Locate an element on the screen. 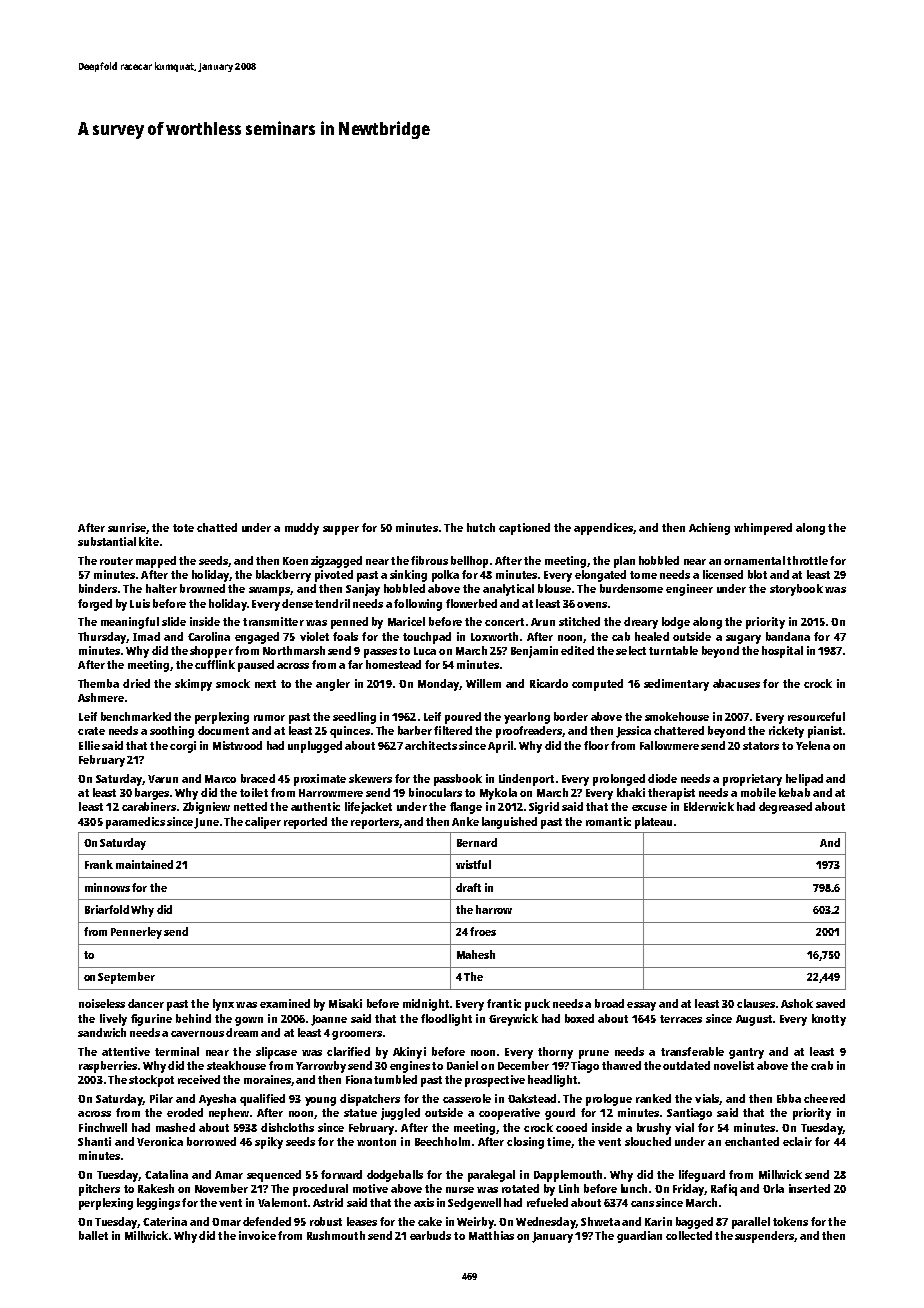 The height and width of the screenshot is (1308, 924). Matthias is located at coordinates (491, 1235).
